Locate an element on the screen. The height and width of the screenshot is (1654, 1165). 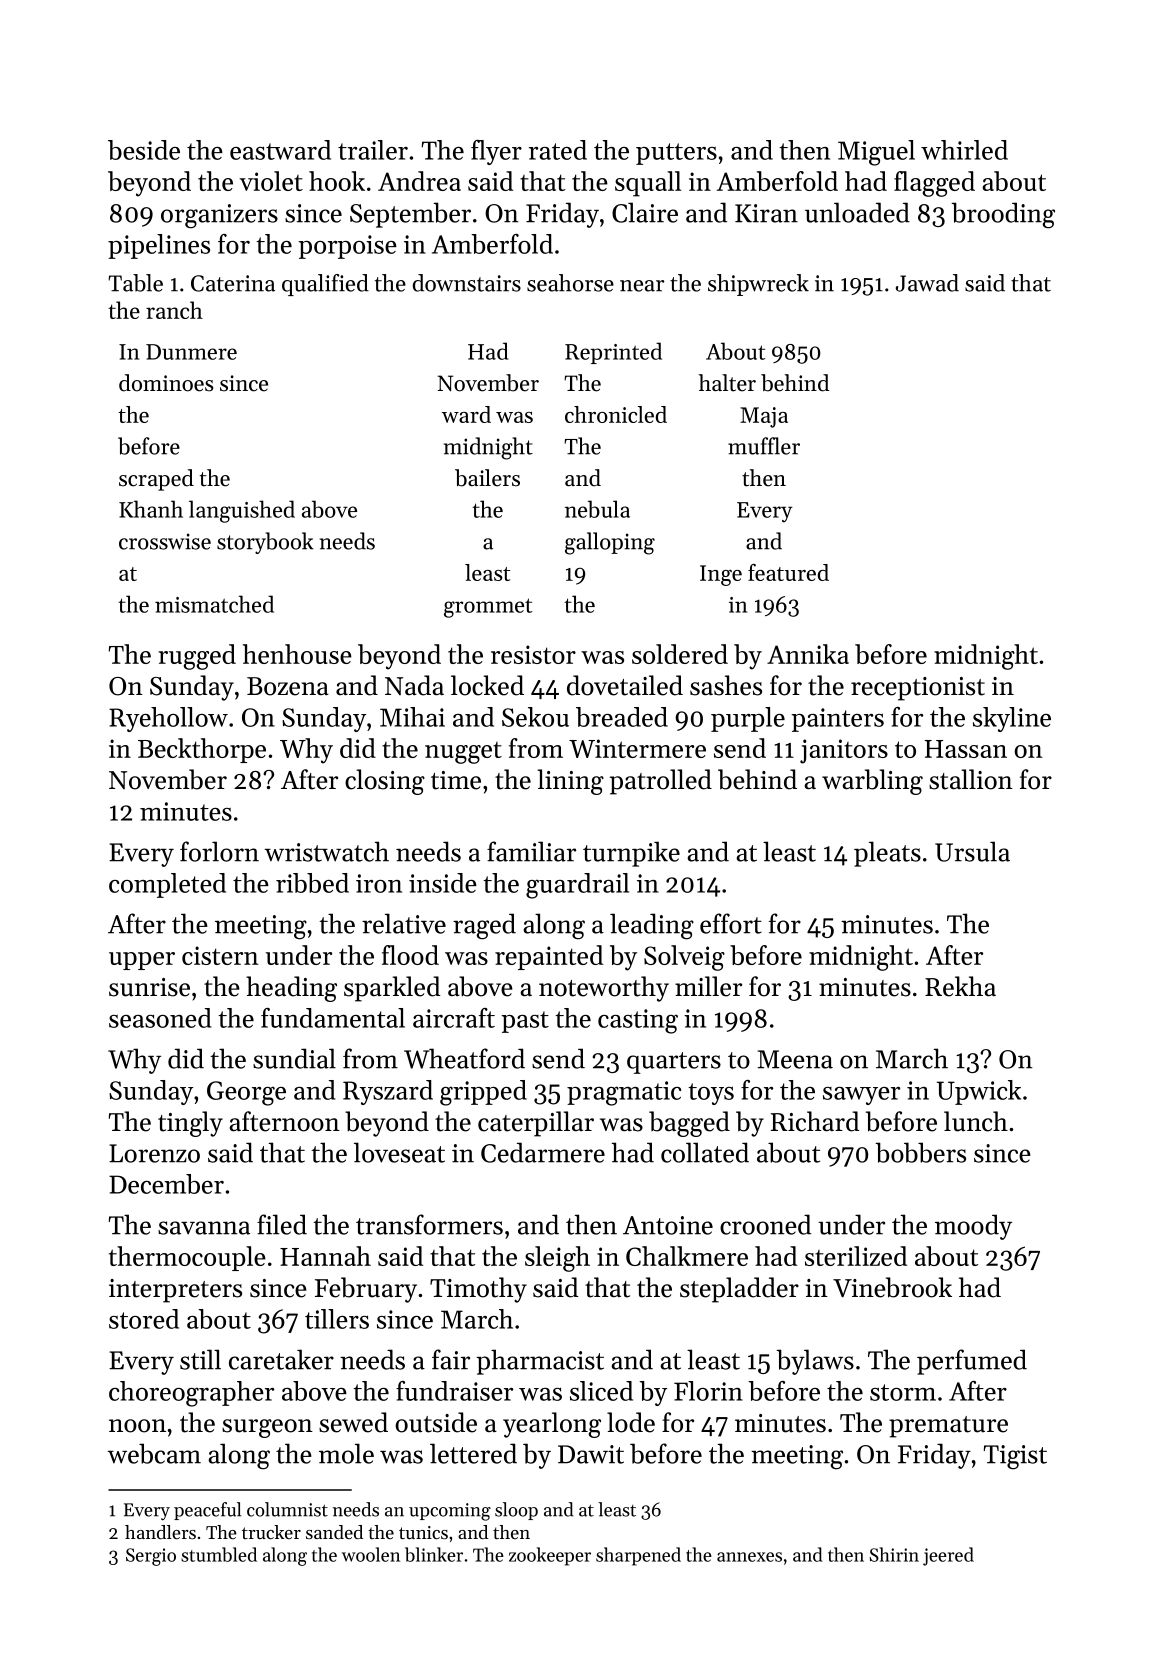
bailers is located at coordinates (487, 478).
